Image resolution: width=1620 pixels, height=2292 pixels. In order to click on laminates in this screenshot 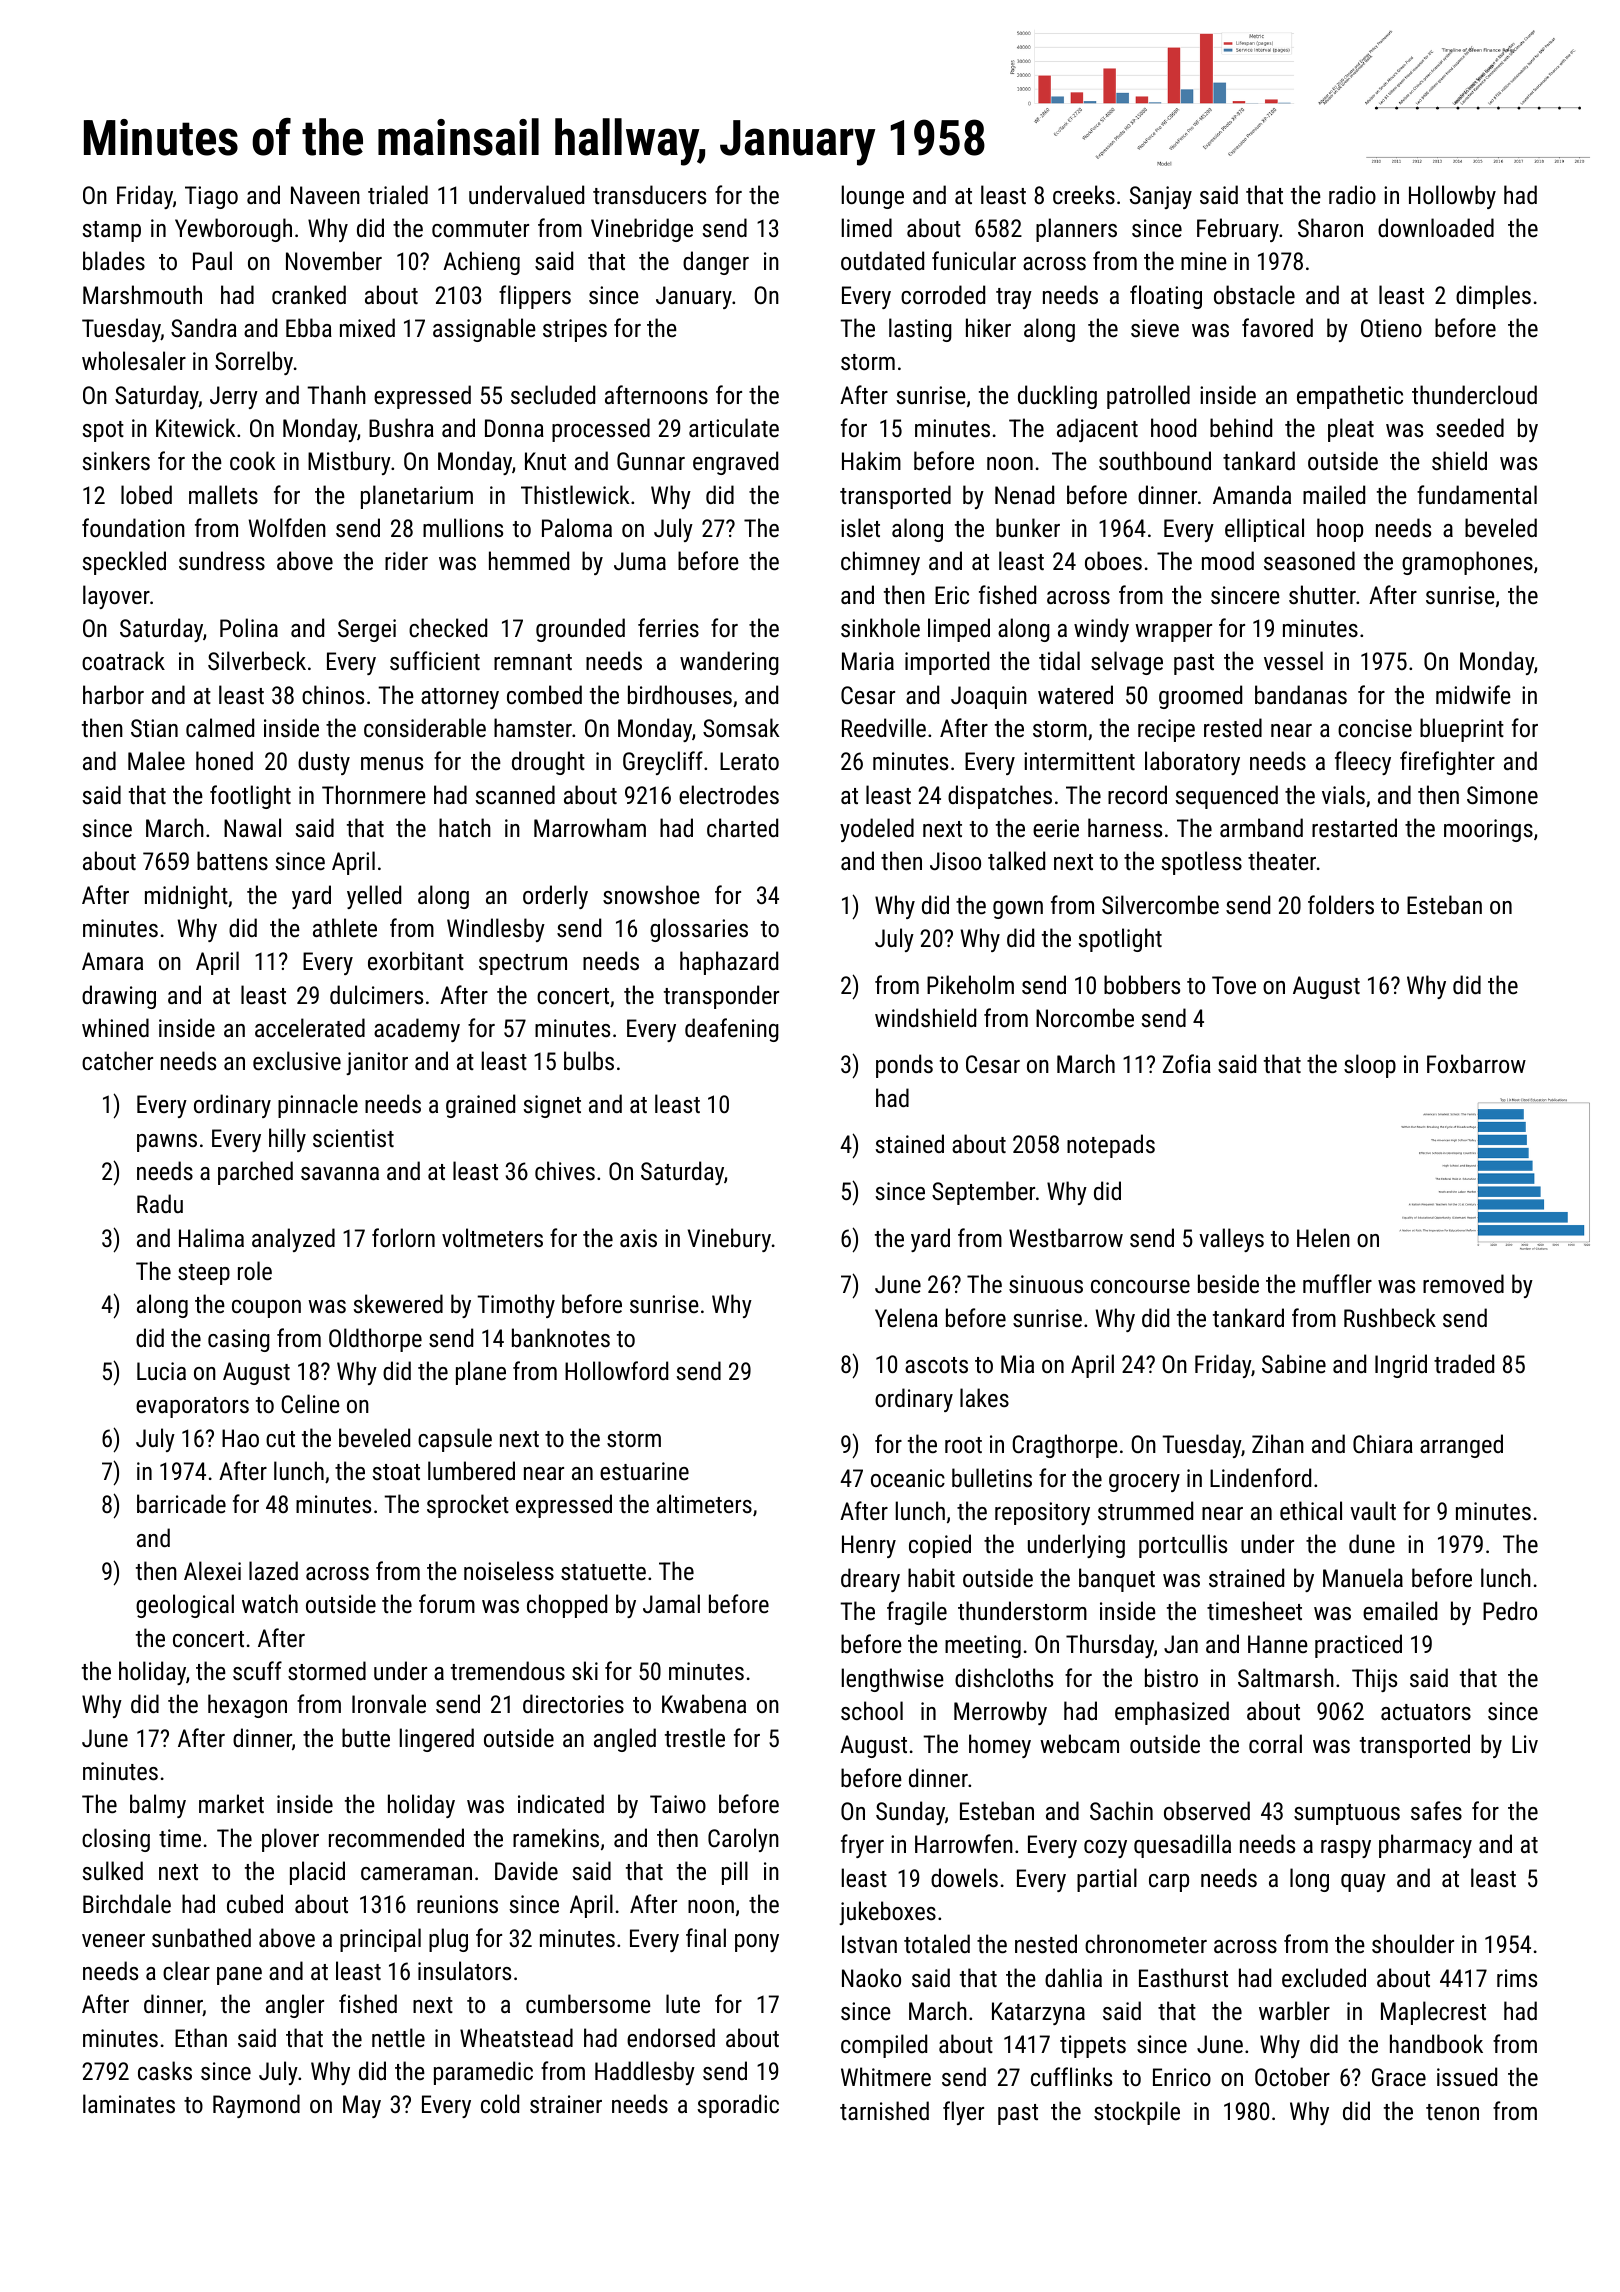, I will do `click(129, 2103)`.
